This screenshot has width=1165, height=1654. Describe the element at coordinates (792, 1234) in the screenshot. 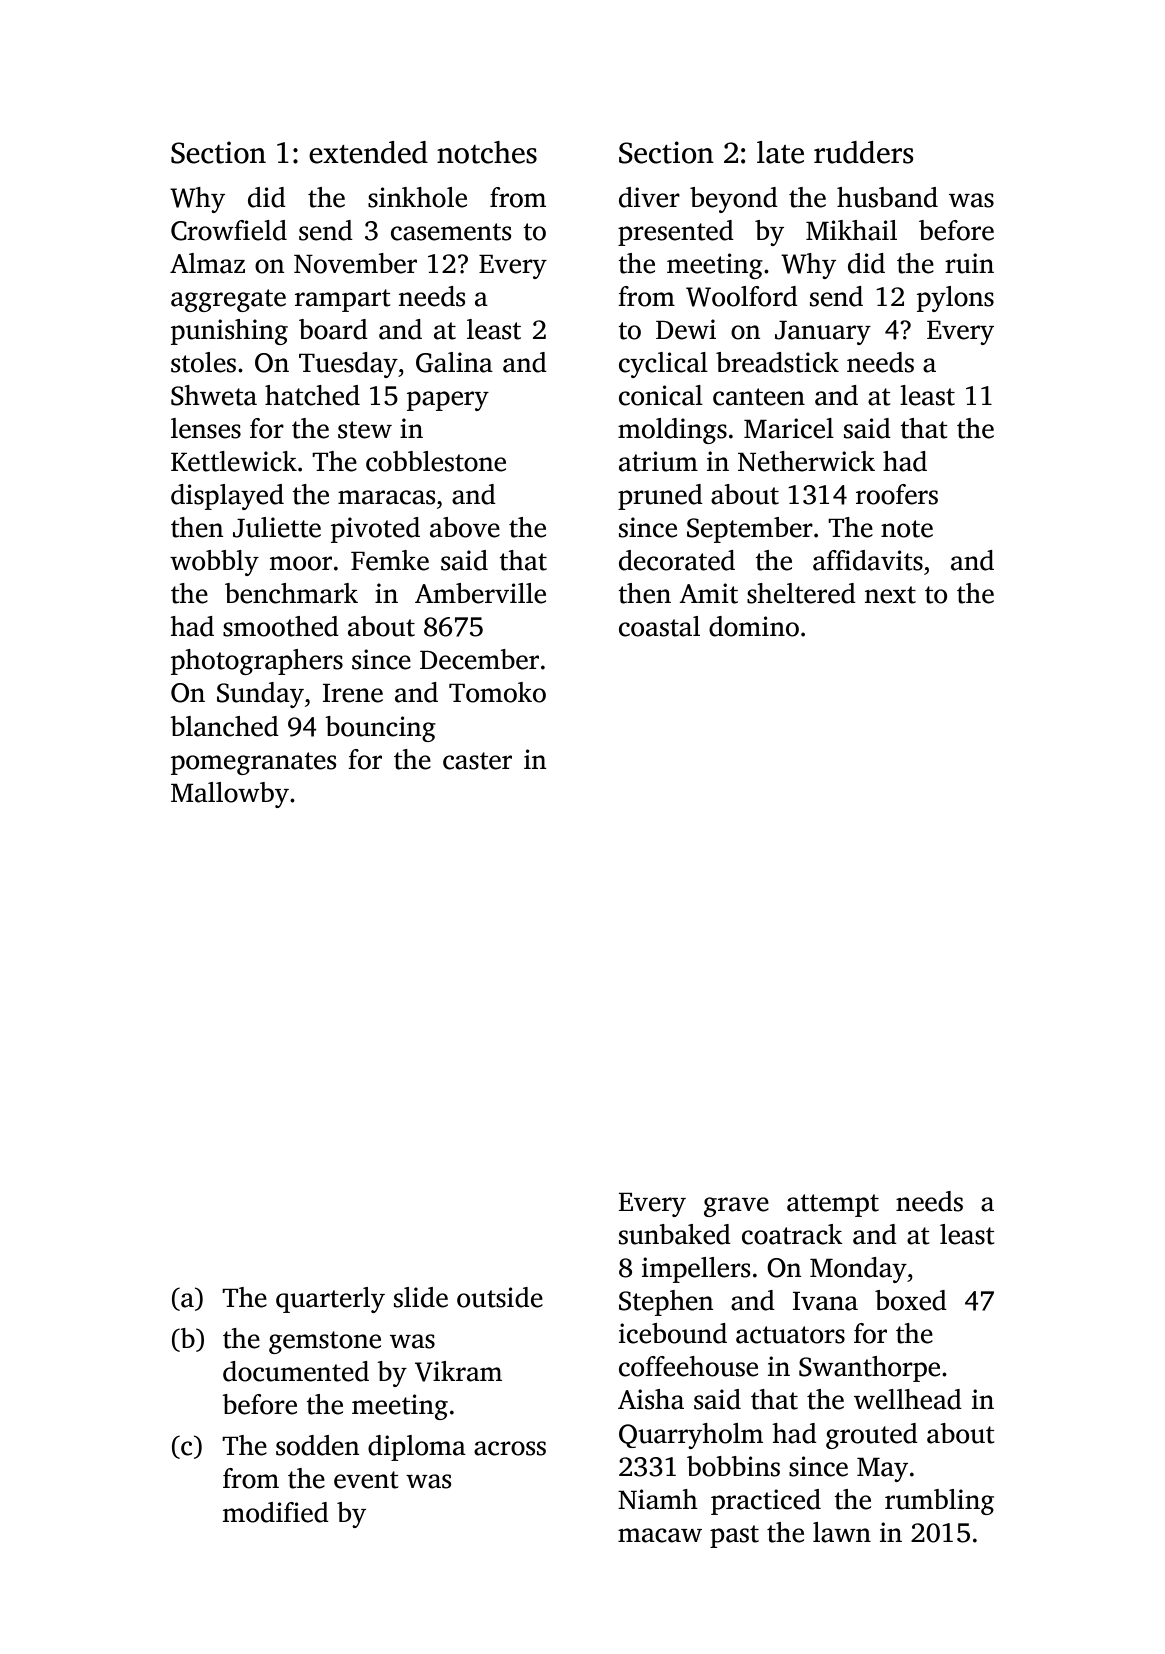

I see `coatrack` at that location.
